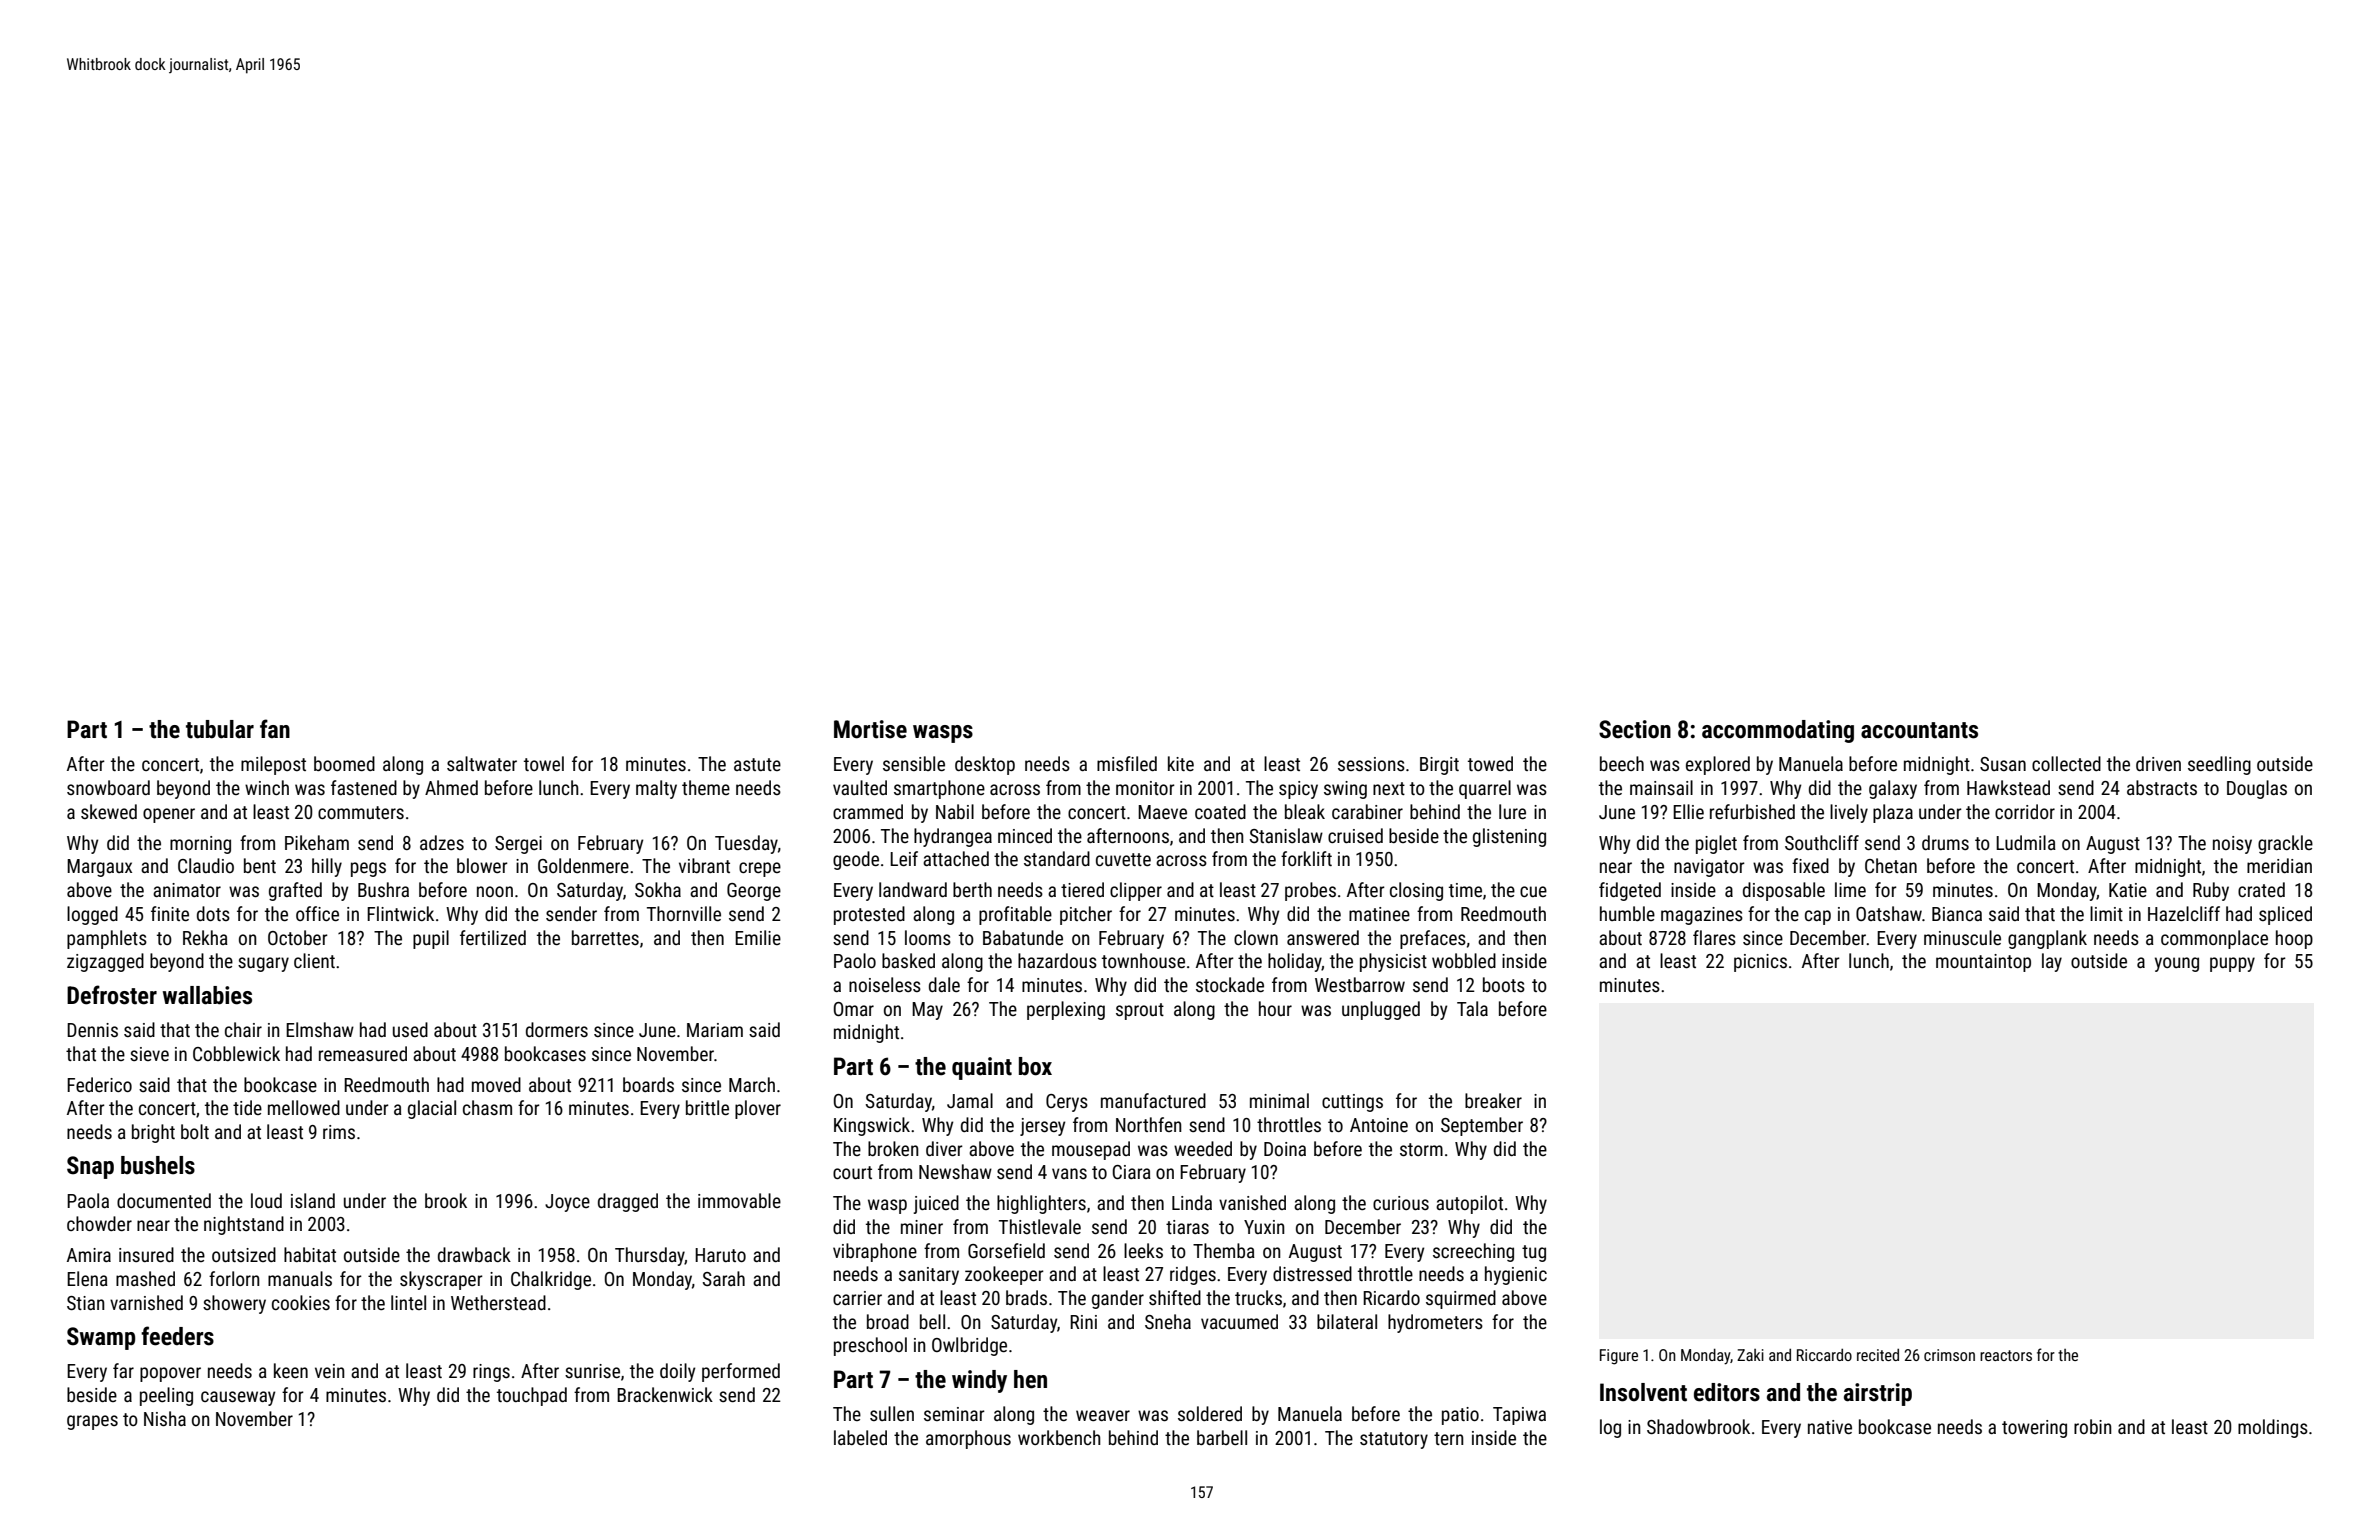  I want to click on forklift, so click(1306, 858).
